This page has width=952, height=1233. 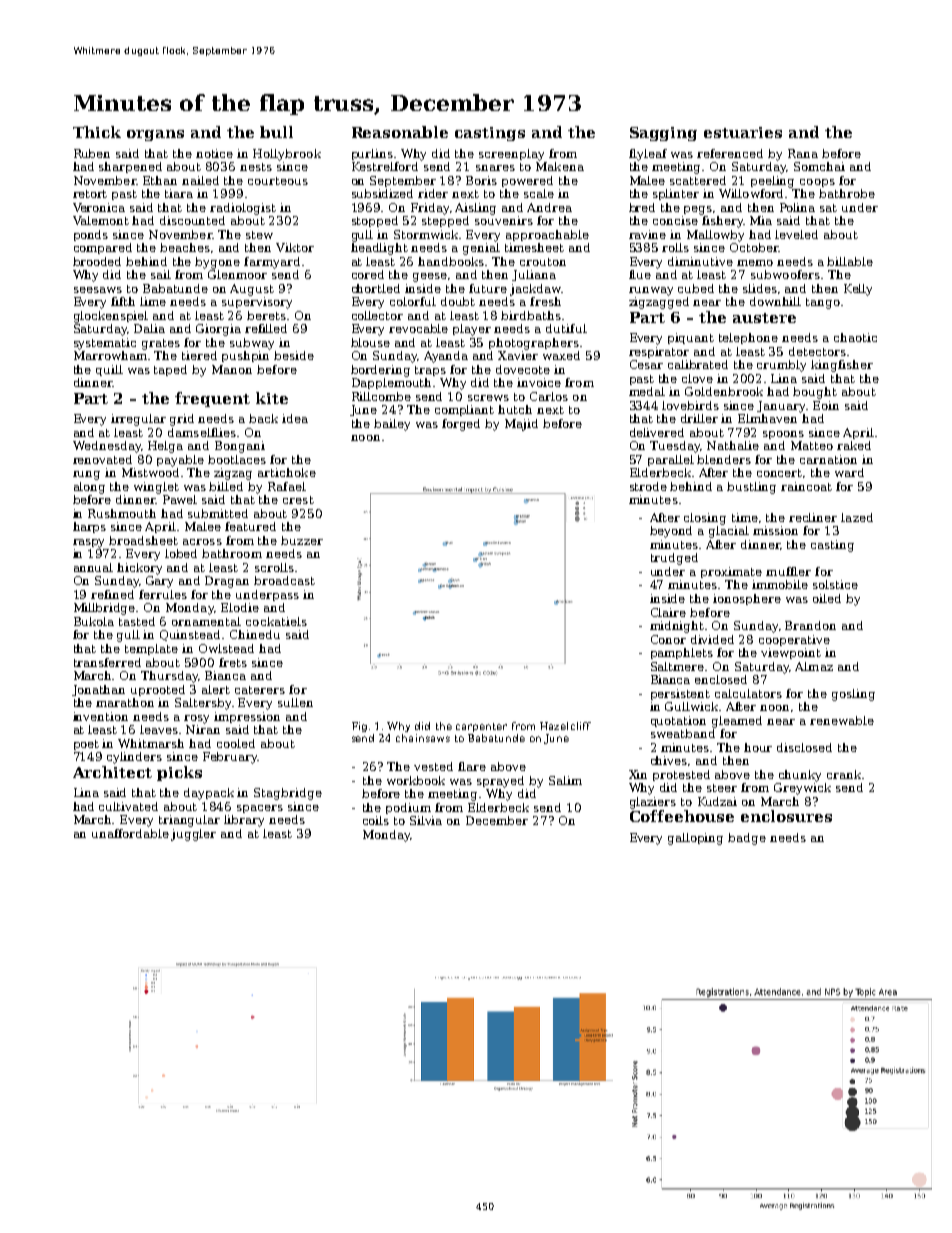 What do you see at coordinates (423, 738) in the page?
I see `chainsaws` at bounding box center [423, 738].
